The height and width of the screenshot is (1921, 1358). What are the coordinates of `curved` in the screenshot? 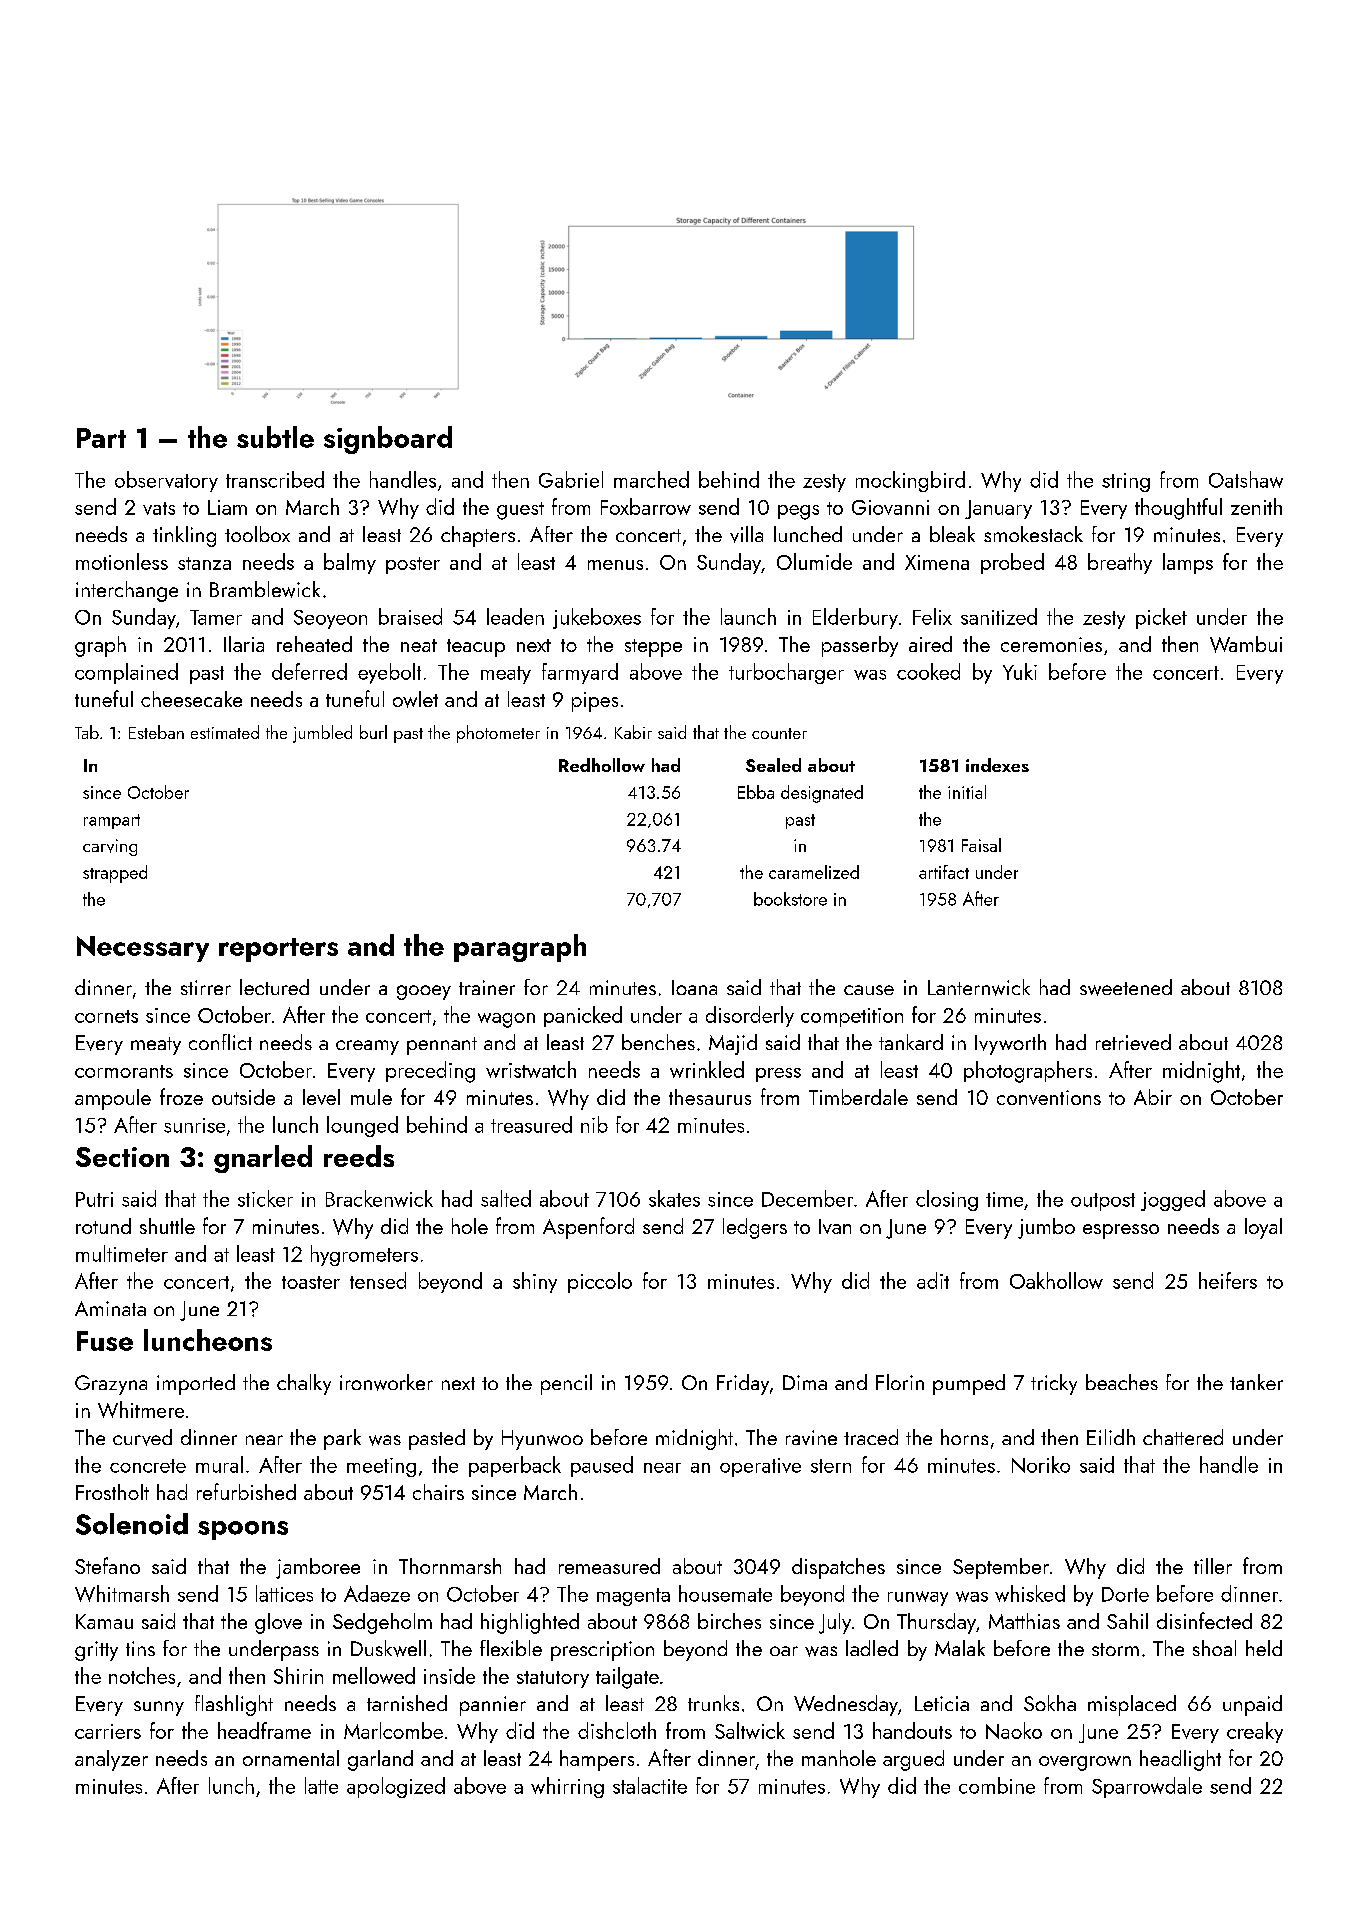 It's located at (142, 1437).
